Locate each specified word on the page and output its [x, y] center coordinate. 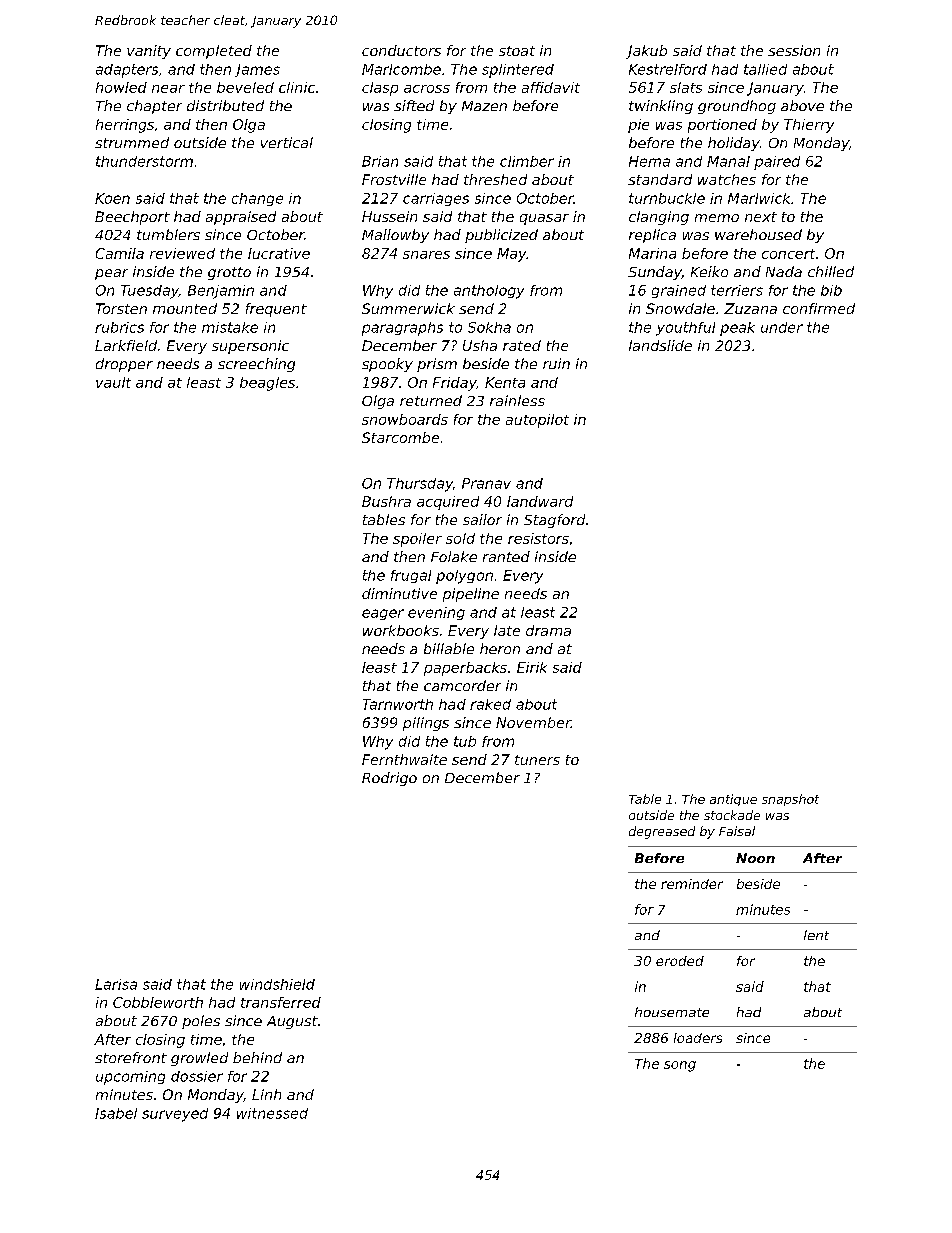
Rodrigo [389, 779]
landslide [660, 345]
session [794, 50]
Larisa [116, 984]
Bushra [386, 501]
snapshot [790, 800]
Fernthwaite [404, 759]
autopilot [537, 421]
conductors [401, 50]
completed [214, 52]
